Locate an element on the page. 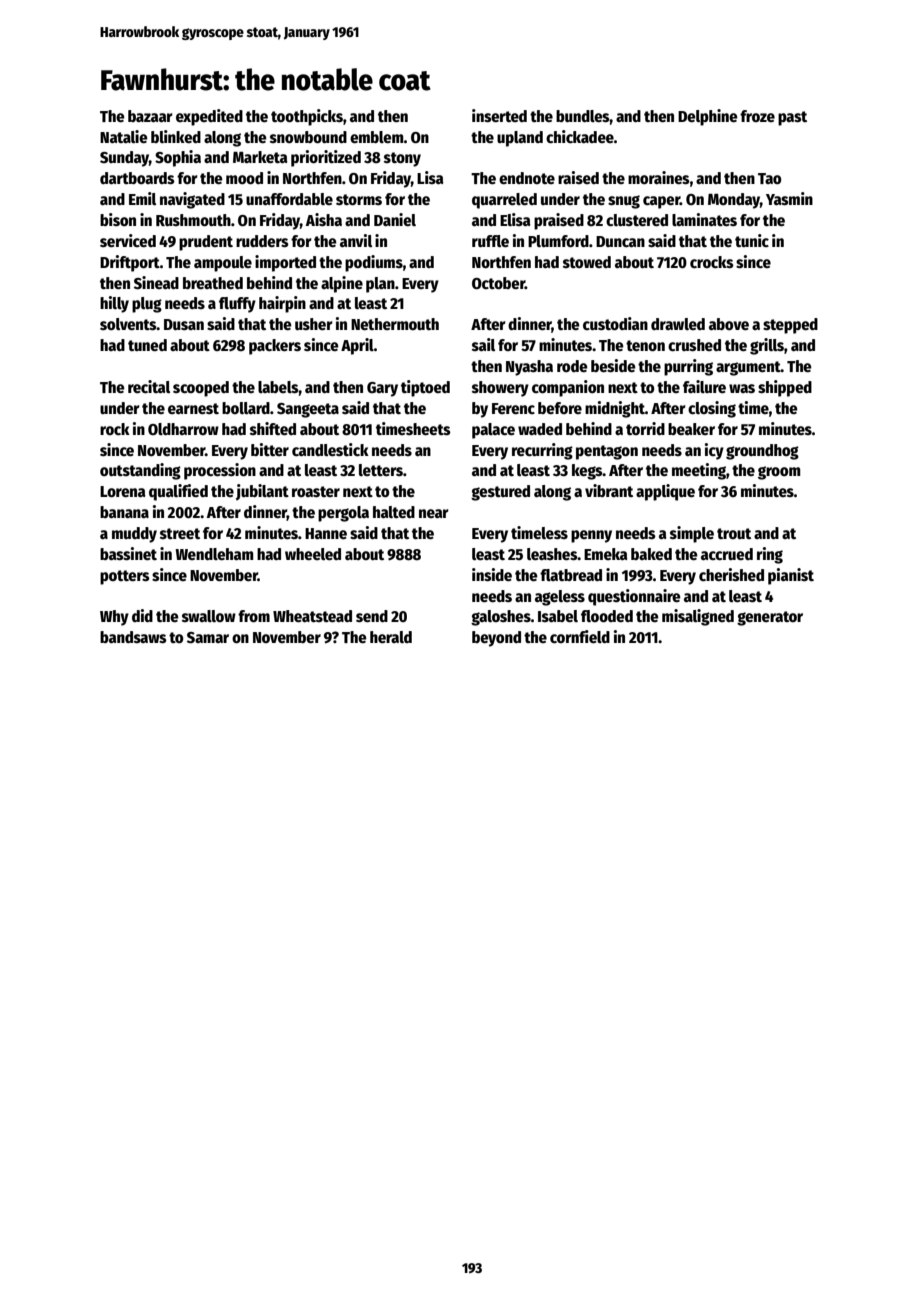 The width and height of the image is (924, 1308). past is located at coordinates (792, 118).
